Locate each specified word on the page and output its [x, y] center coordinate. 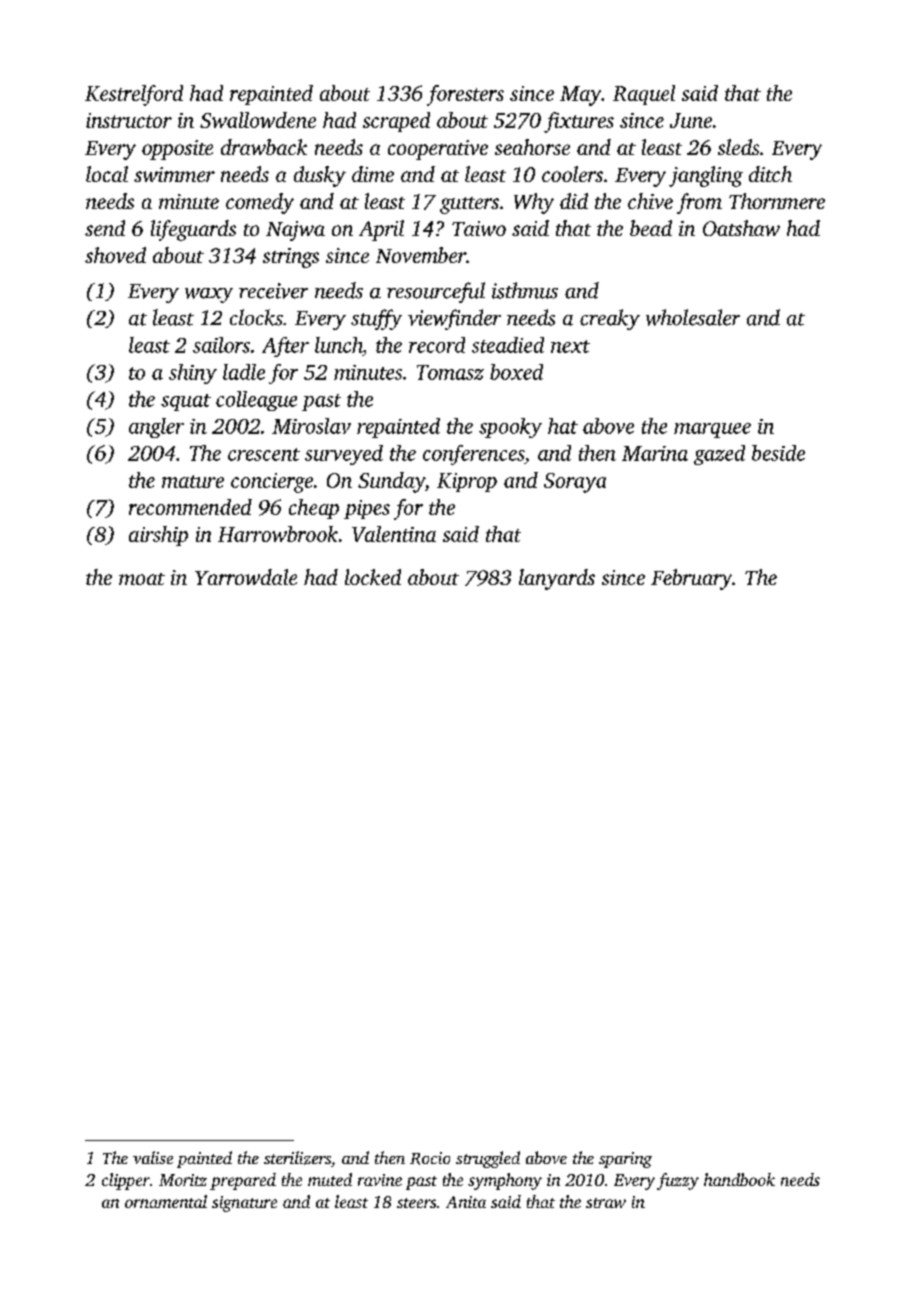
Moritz [183, 1180]
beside [778, 453]
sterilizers [297, 1158]
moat [142, 579]
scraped [396, 122]
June [691, 120]
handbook [739, 1179]
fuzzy [678, 1181]
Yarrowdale [246, 577]
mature [193, 481]
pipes [367, 509]
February [691, 579]
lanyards [557, 579]
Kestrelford [134, 95]
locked [373, 577]
